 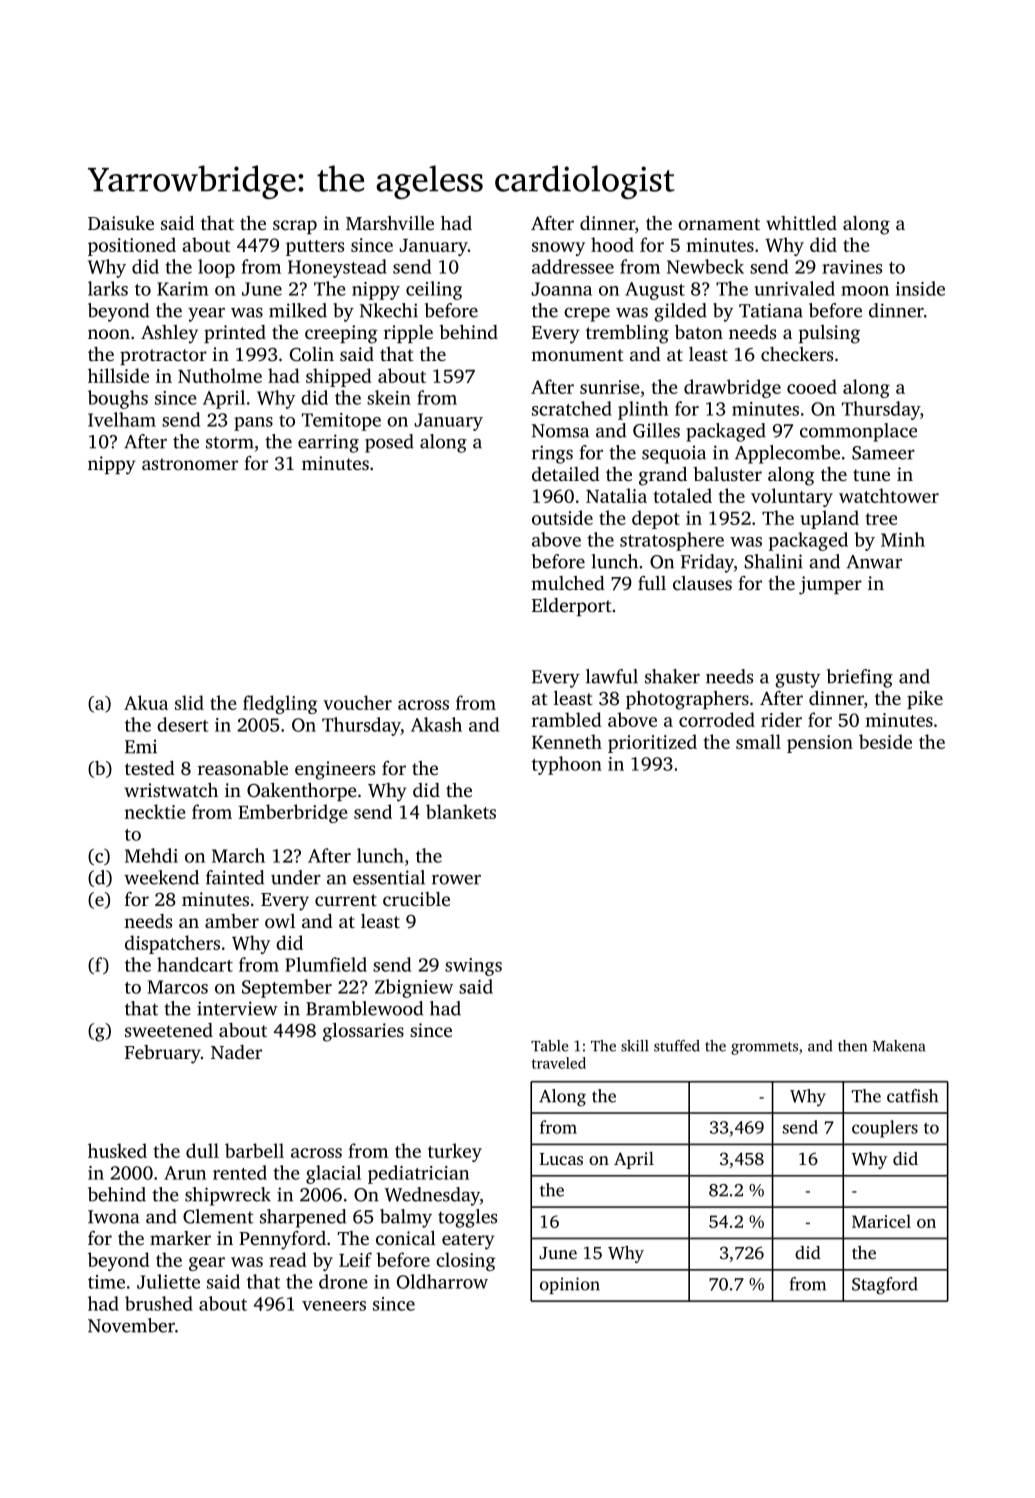 I want to click on typhoon, so click(x=567, y=765).
